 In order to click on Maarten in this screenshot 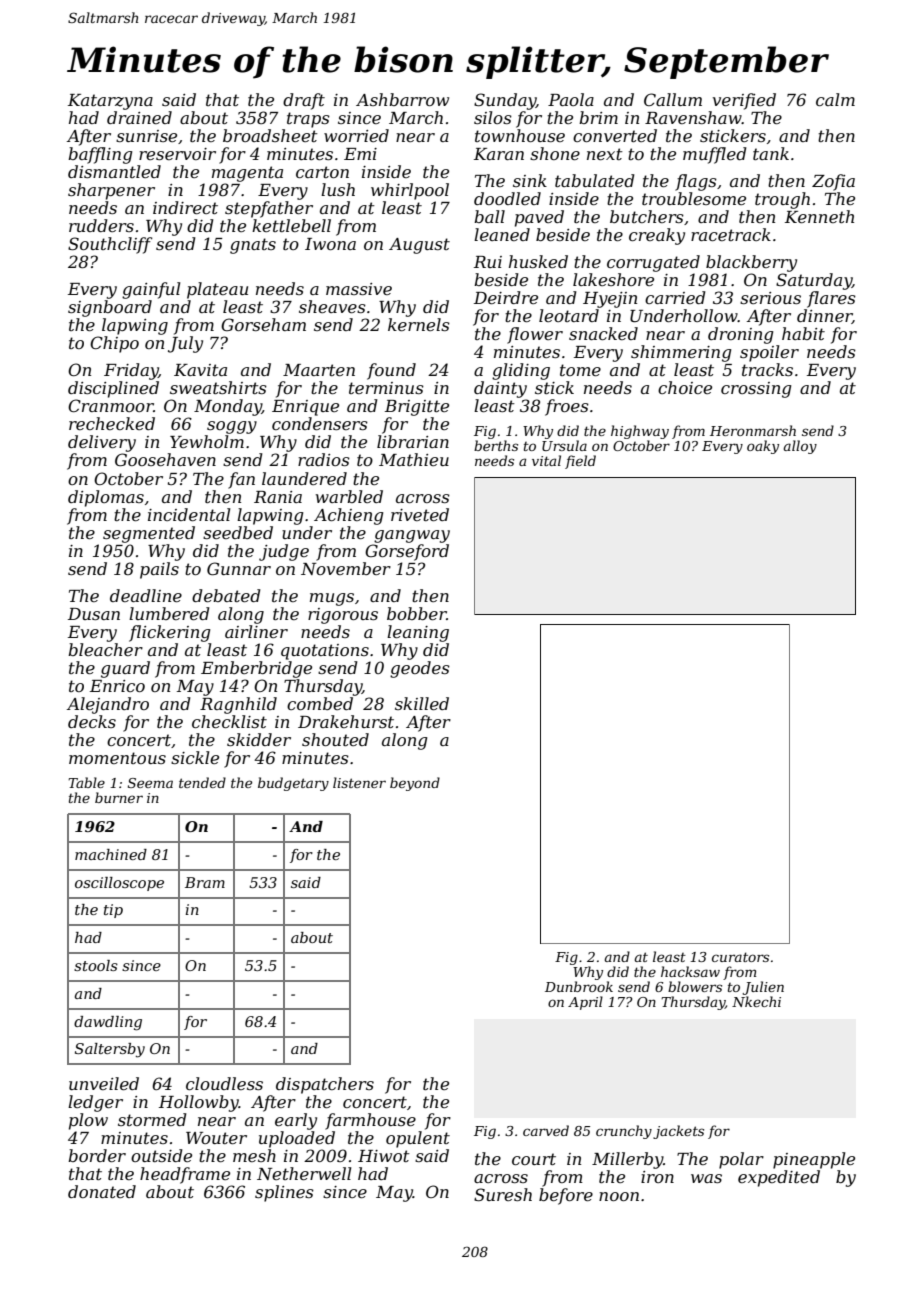, I will do `click(319, 370)`.
